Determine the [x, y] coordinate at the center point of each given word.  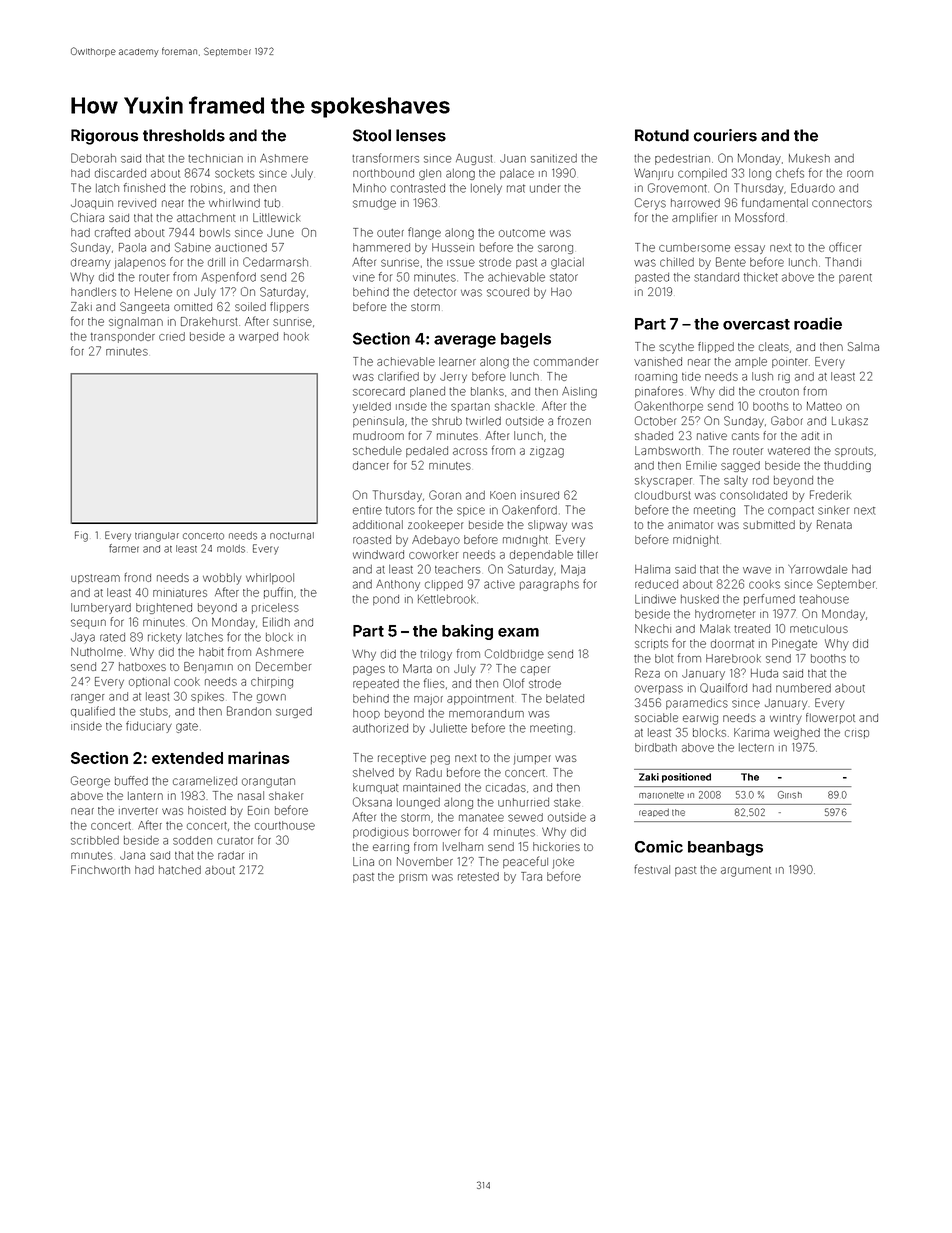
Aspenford [228, 277]
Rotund [662, 135]
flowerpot [830, 718]
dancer [371, 465]
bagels [526, 340]
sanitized [554, 158]
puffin [278, 593]
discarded [120, 173]
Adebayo [436, 541]
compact [791, 511]
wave [757, 570]
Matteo [824, 406]
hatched [180, 870]
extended [187, 758]
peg [440, 760]
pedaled [427, 451]
